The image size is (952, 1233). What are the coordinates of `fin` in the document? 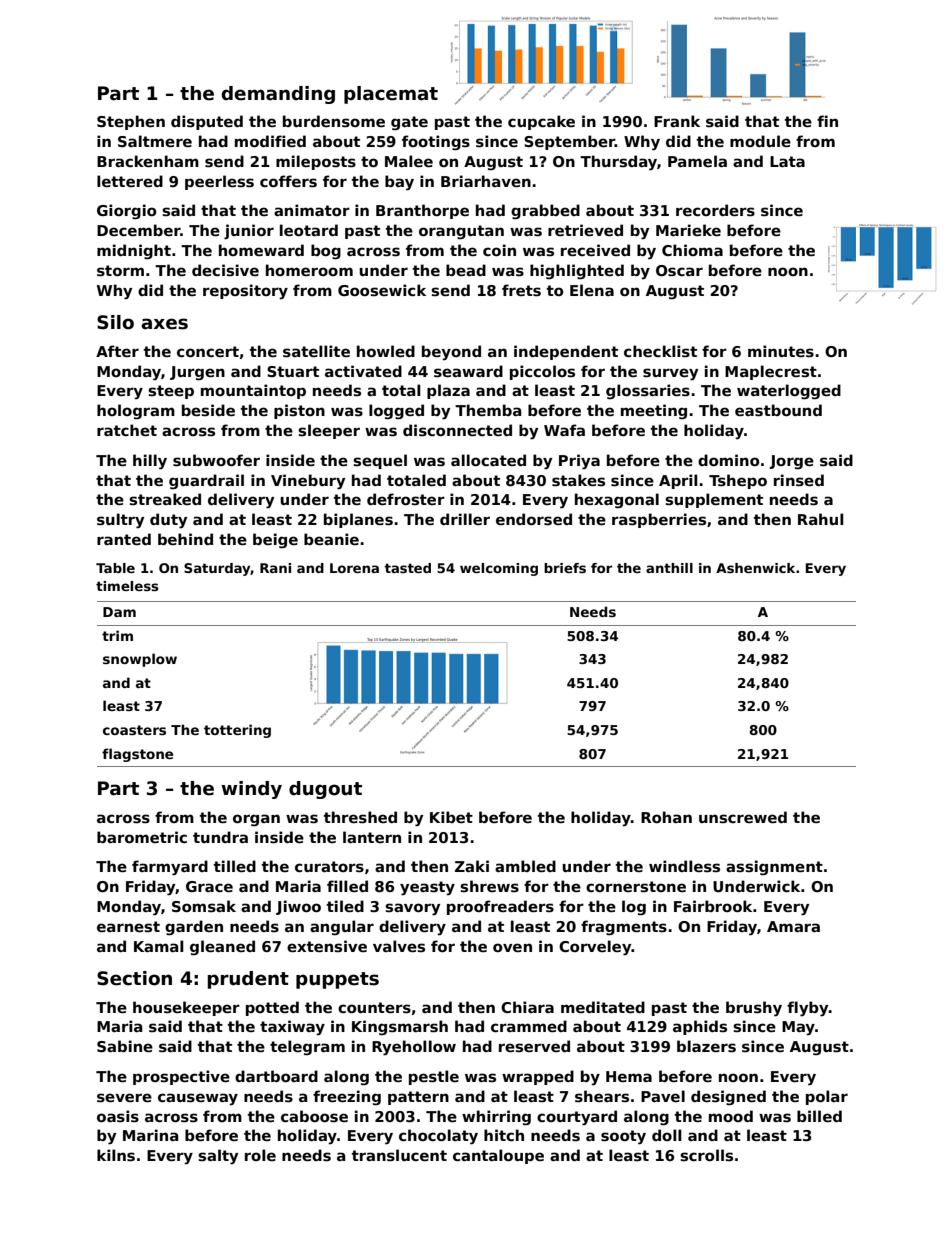 It's located at (827, 121).
